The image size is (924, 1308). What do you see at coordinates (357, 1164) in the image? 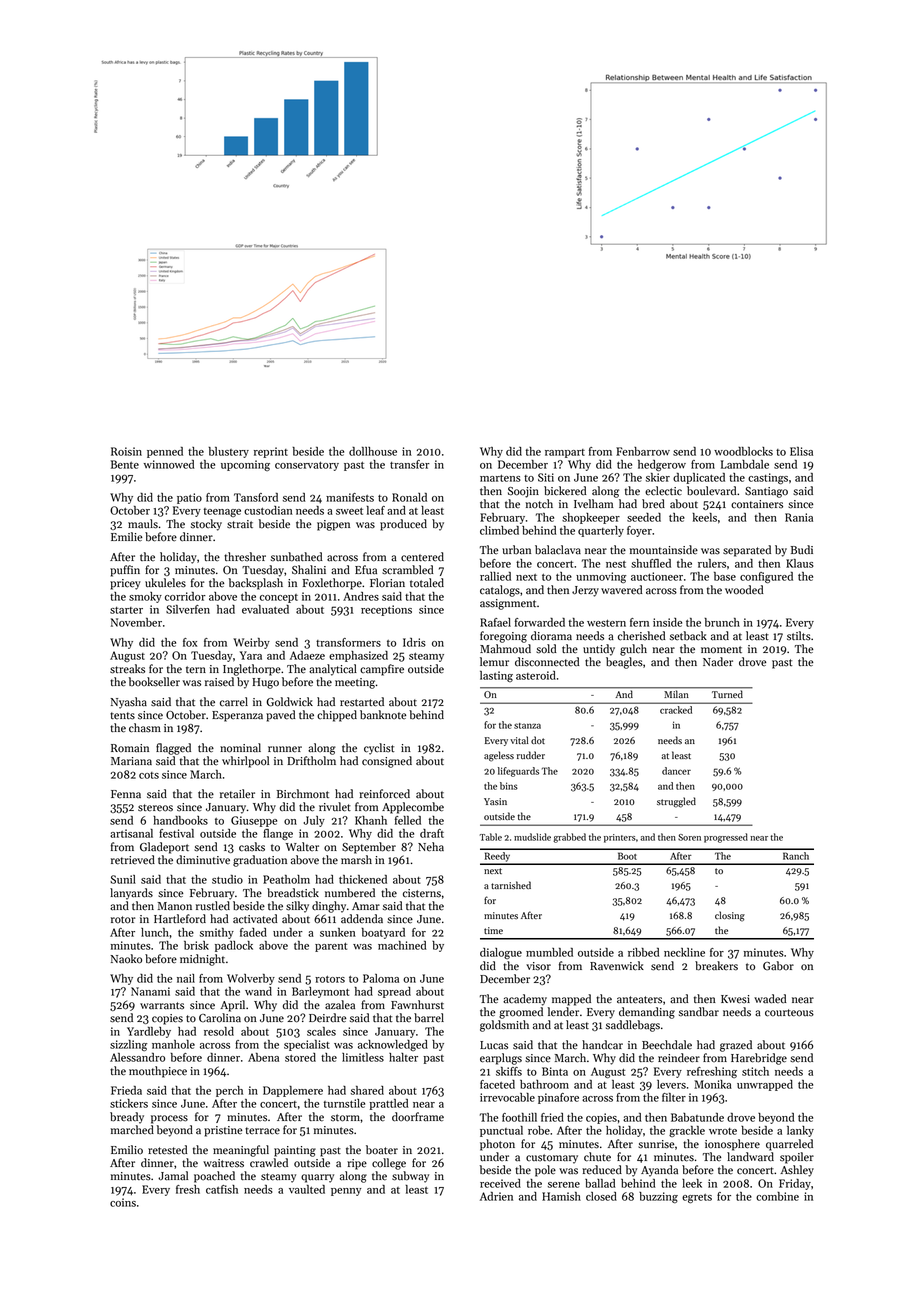
I see `ripe` at bounding box center [357, 1164].
